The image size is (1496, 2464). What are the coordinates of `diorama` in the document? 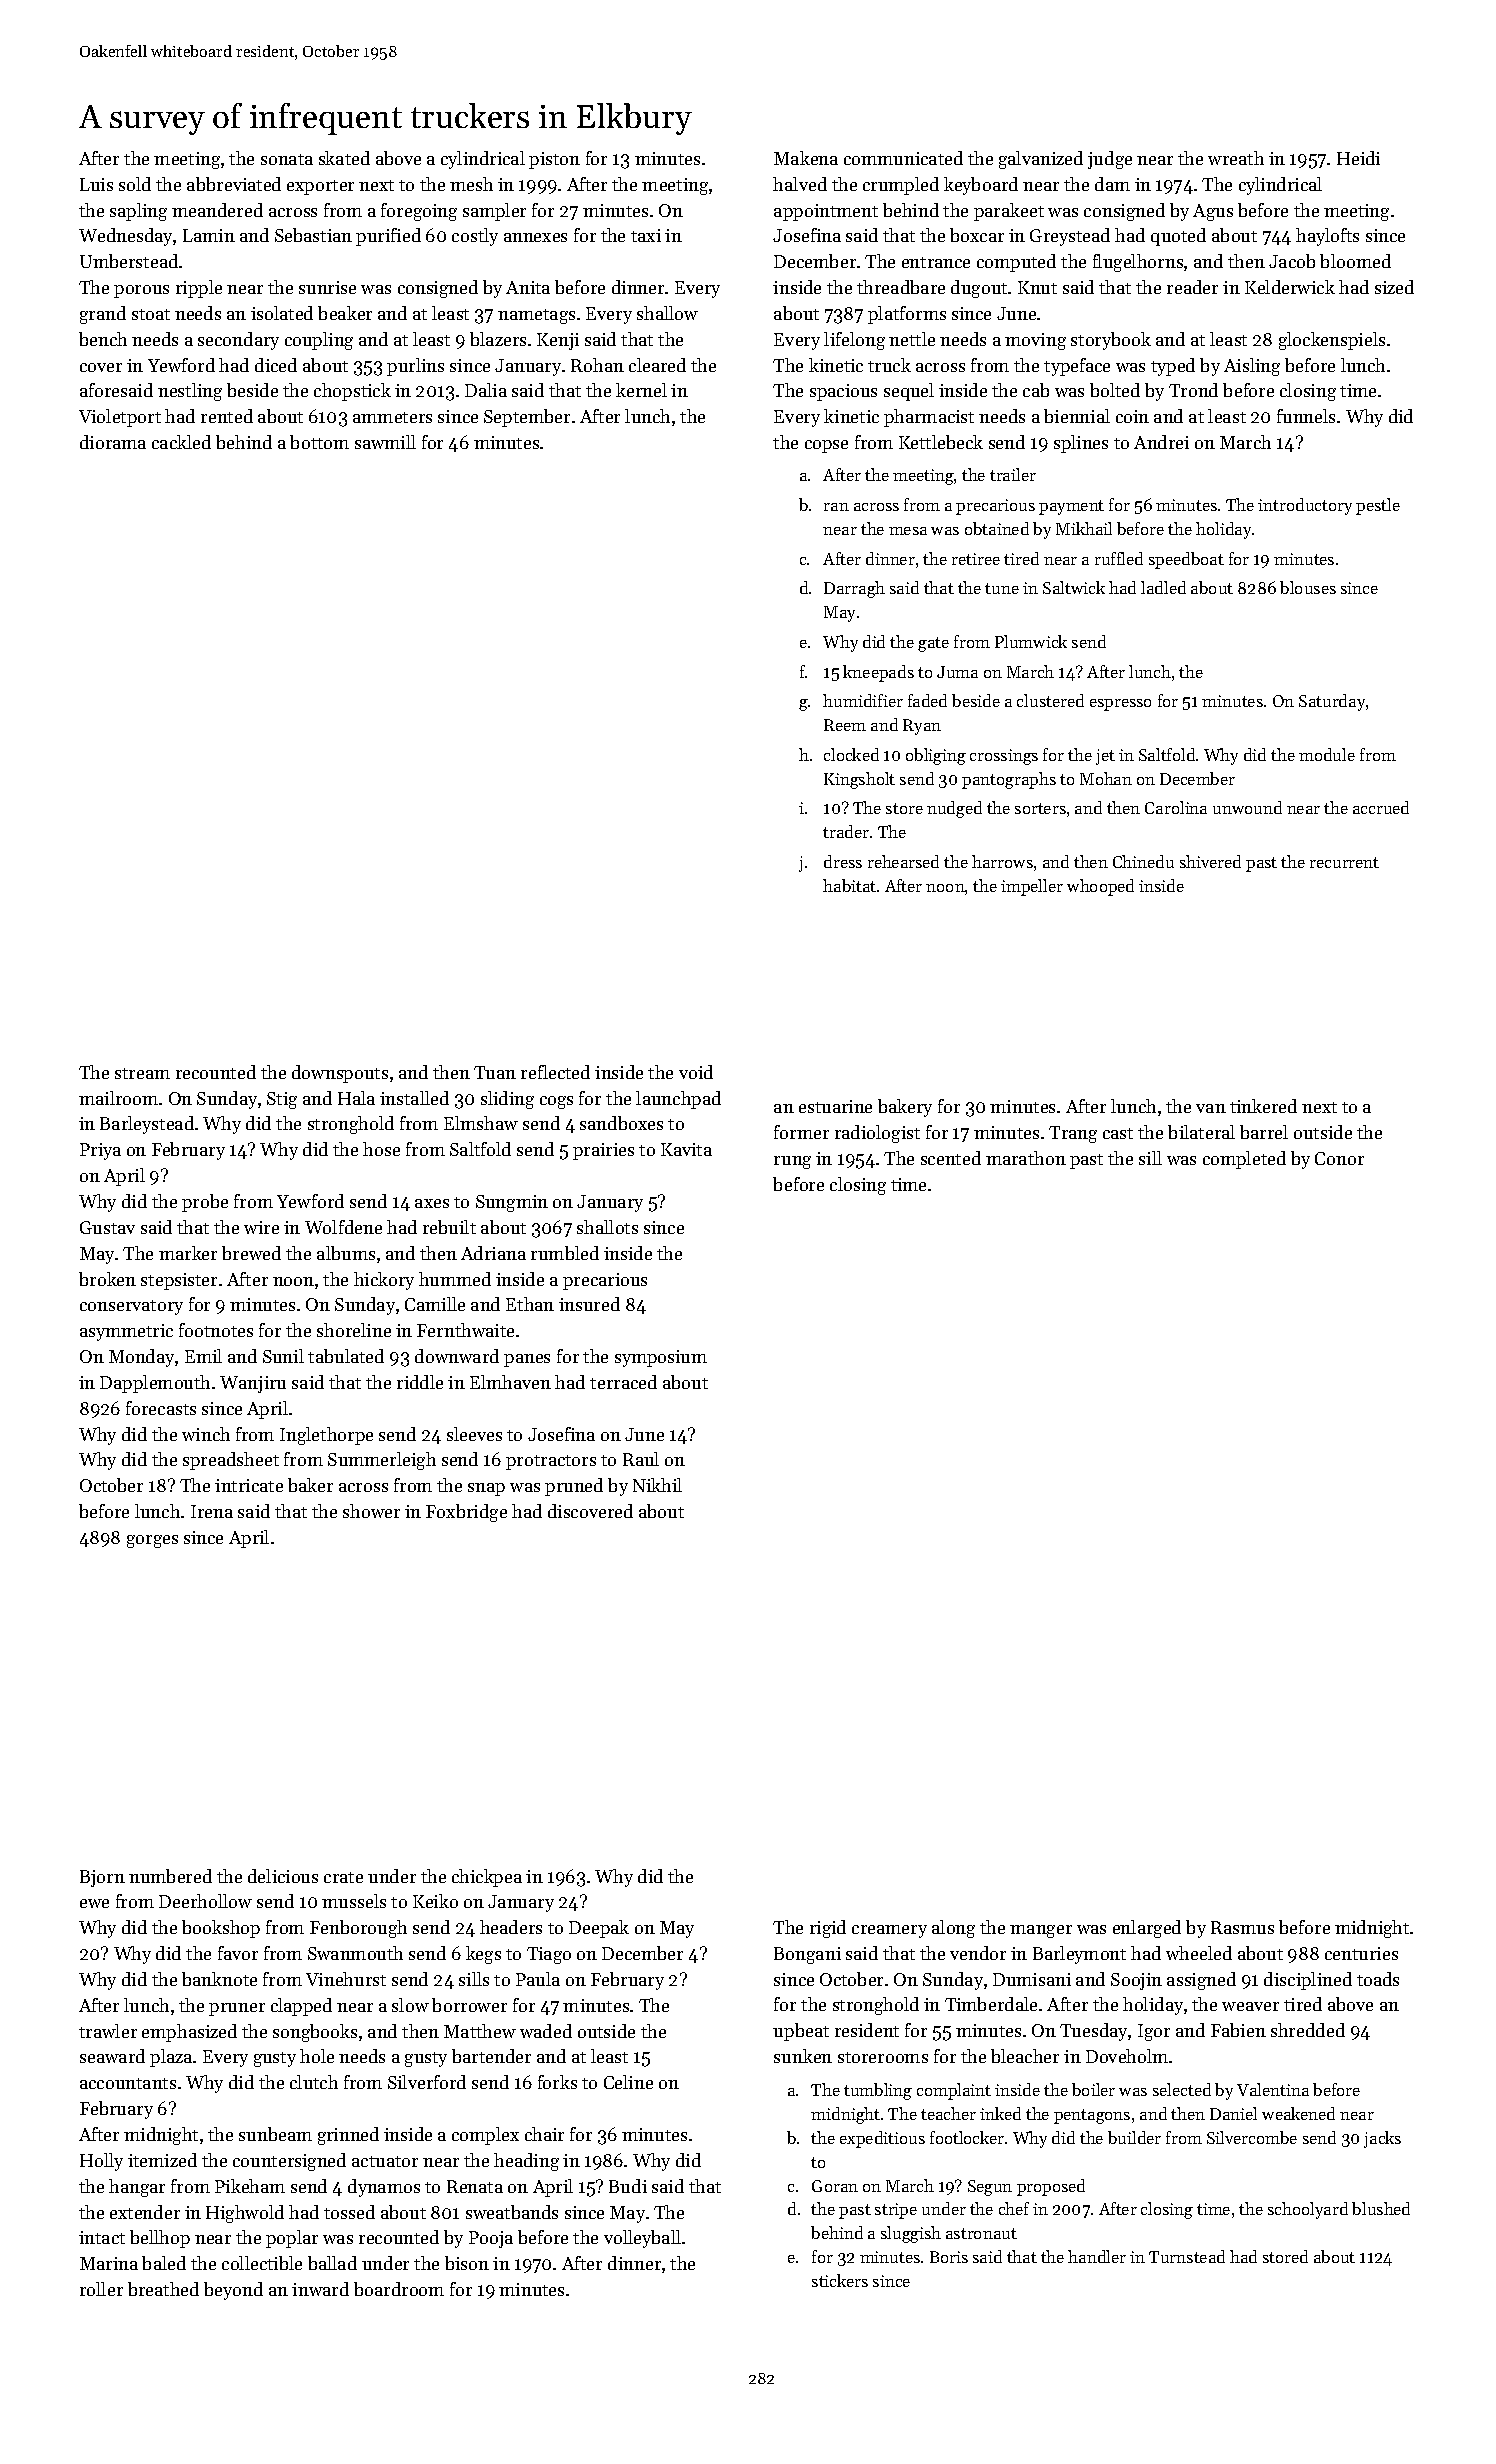 It's located at (113, 442).
